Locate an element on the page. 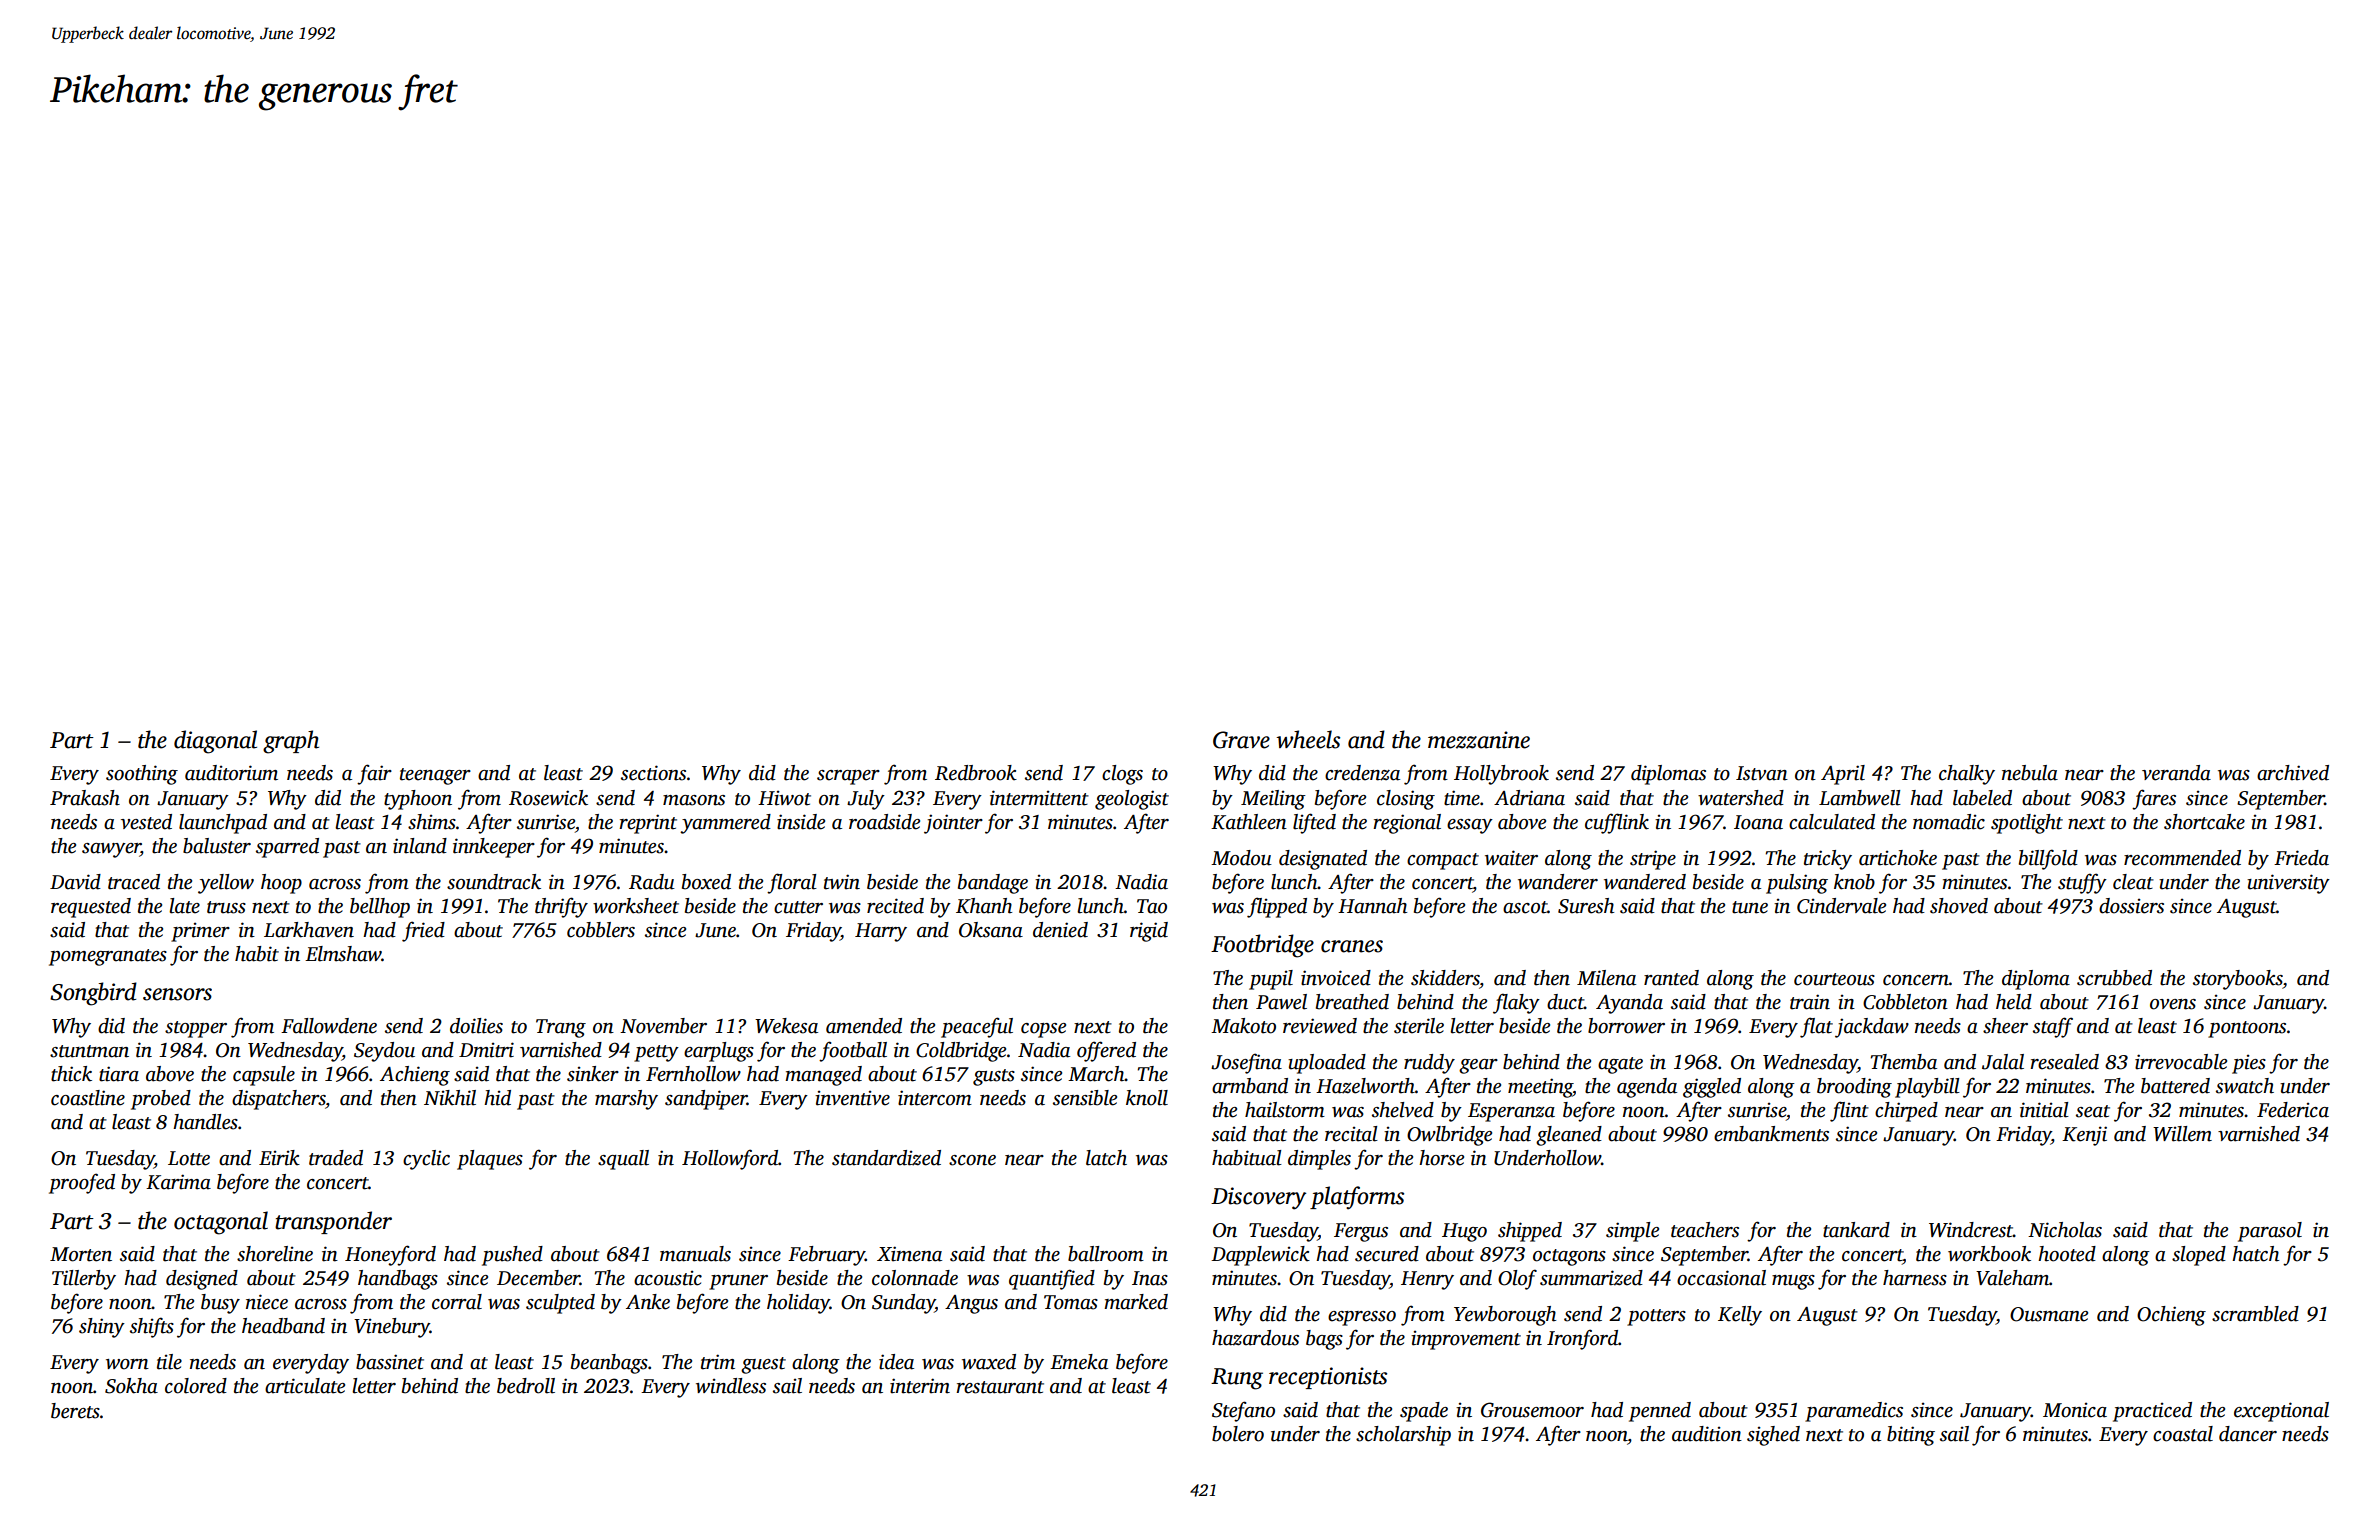  Angus is located at coordinates (971, 1304).
